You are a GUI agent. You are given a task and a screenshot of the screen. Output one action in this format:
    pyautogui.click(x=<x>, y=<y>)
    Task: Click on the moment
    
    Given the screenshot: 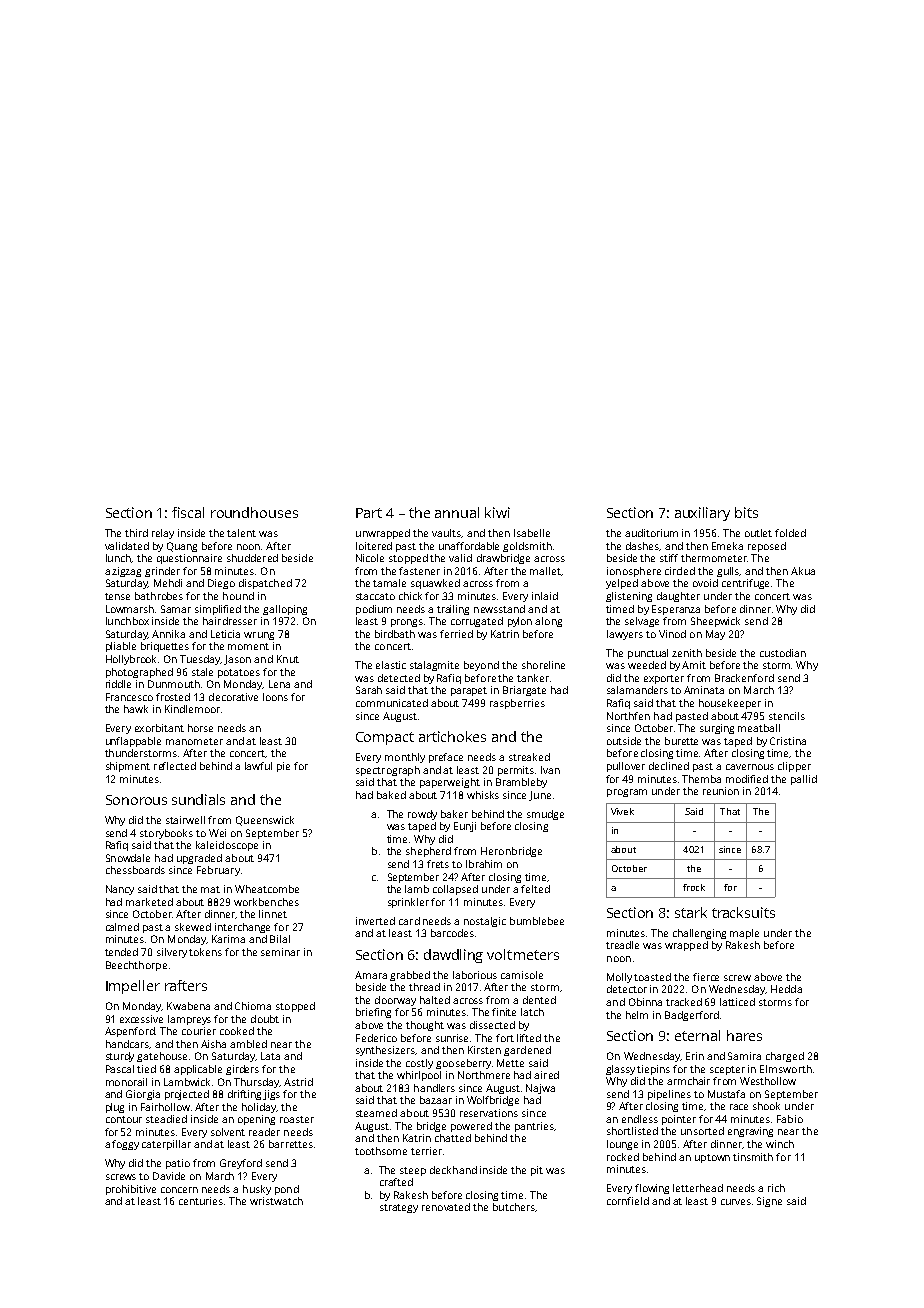 What is the action you would take?
    pyautogui.click(x=248, y=646)
